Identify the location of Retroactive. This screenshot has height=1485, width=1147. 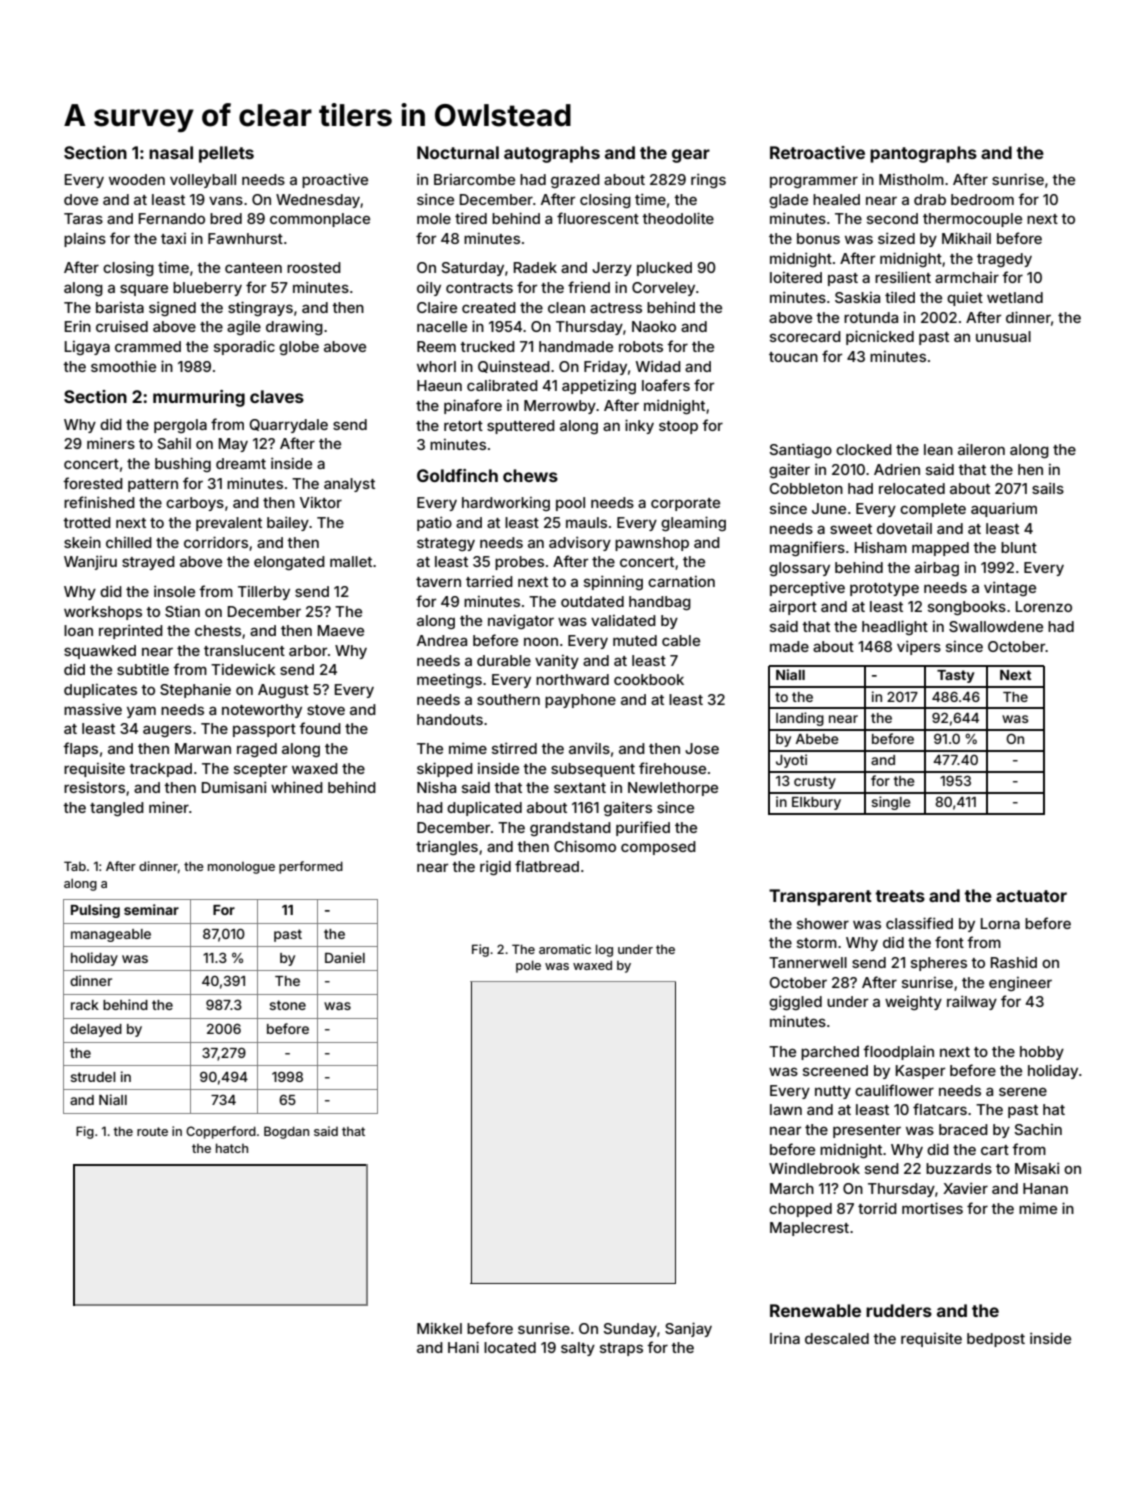
(817, 152).
